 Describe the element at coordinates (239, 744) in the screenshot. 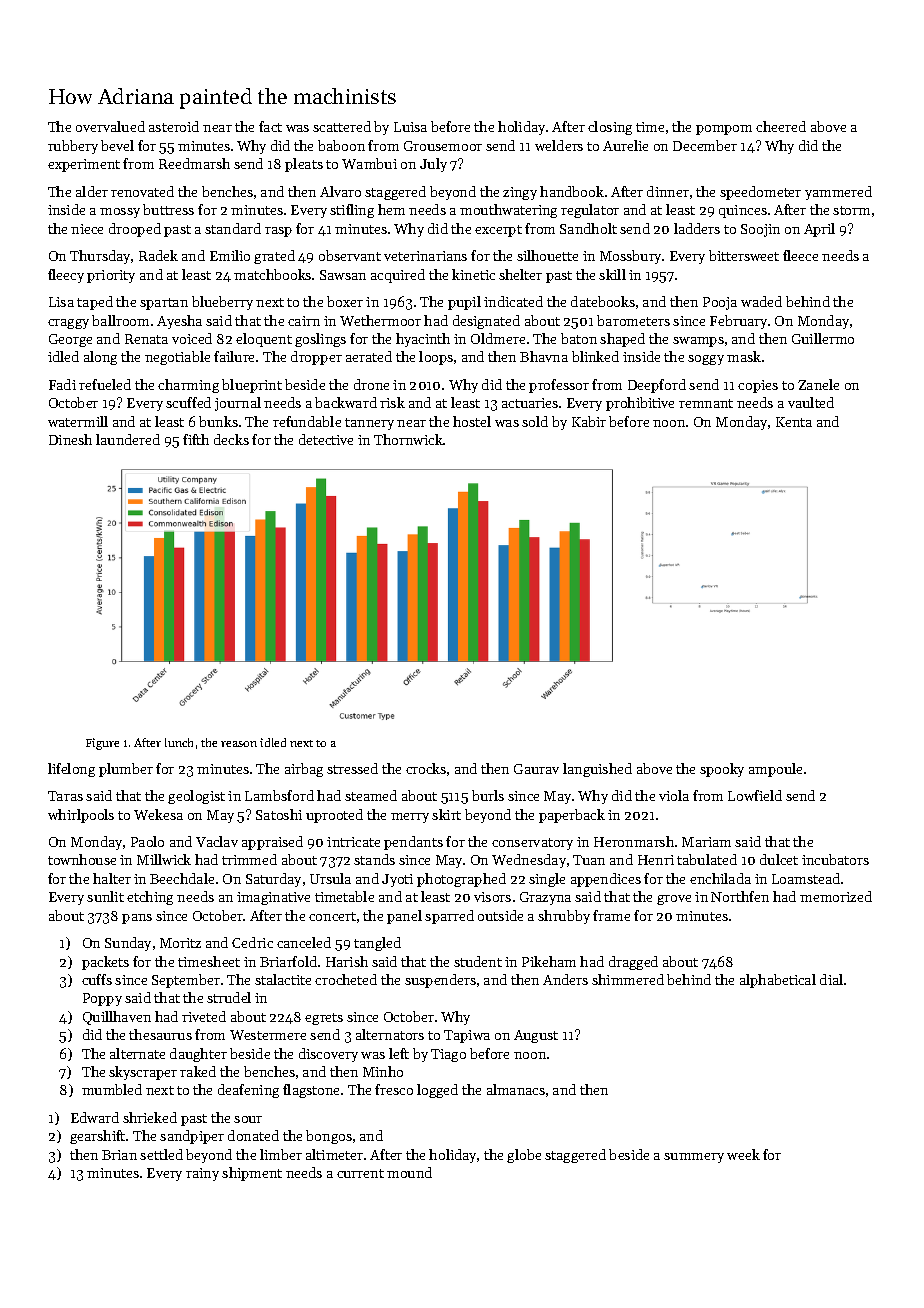

I see `reason` at that location.
